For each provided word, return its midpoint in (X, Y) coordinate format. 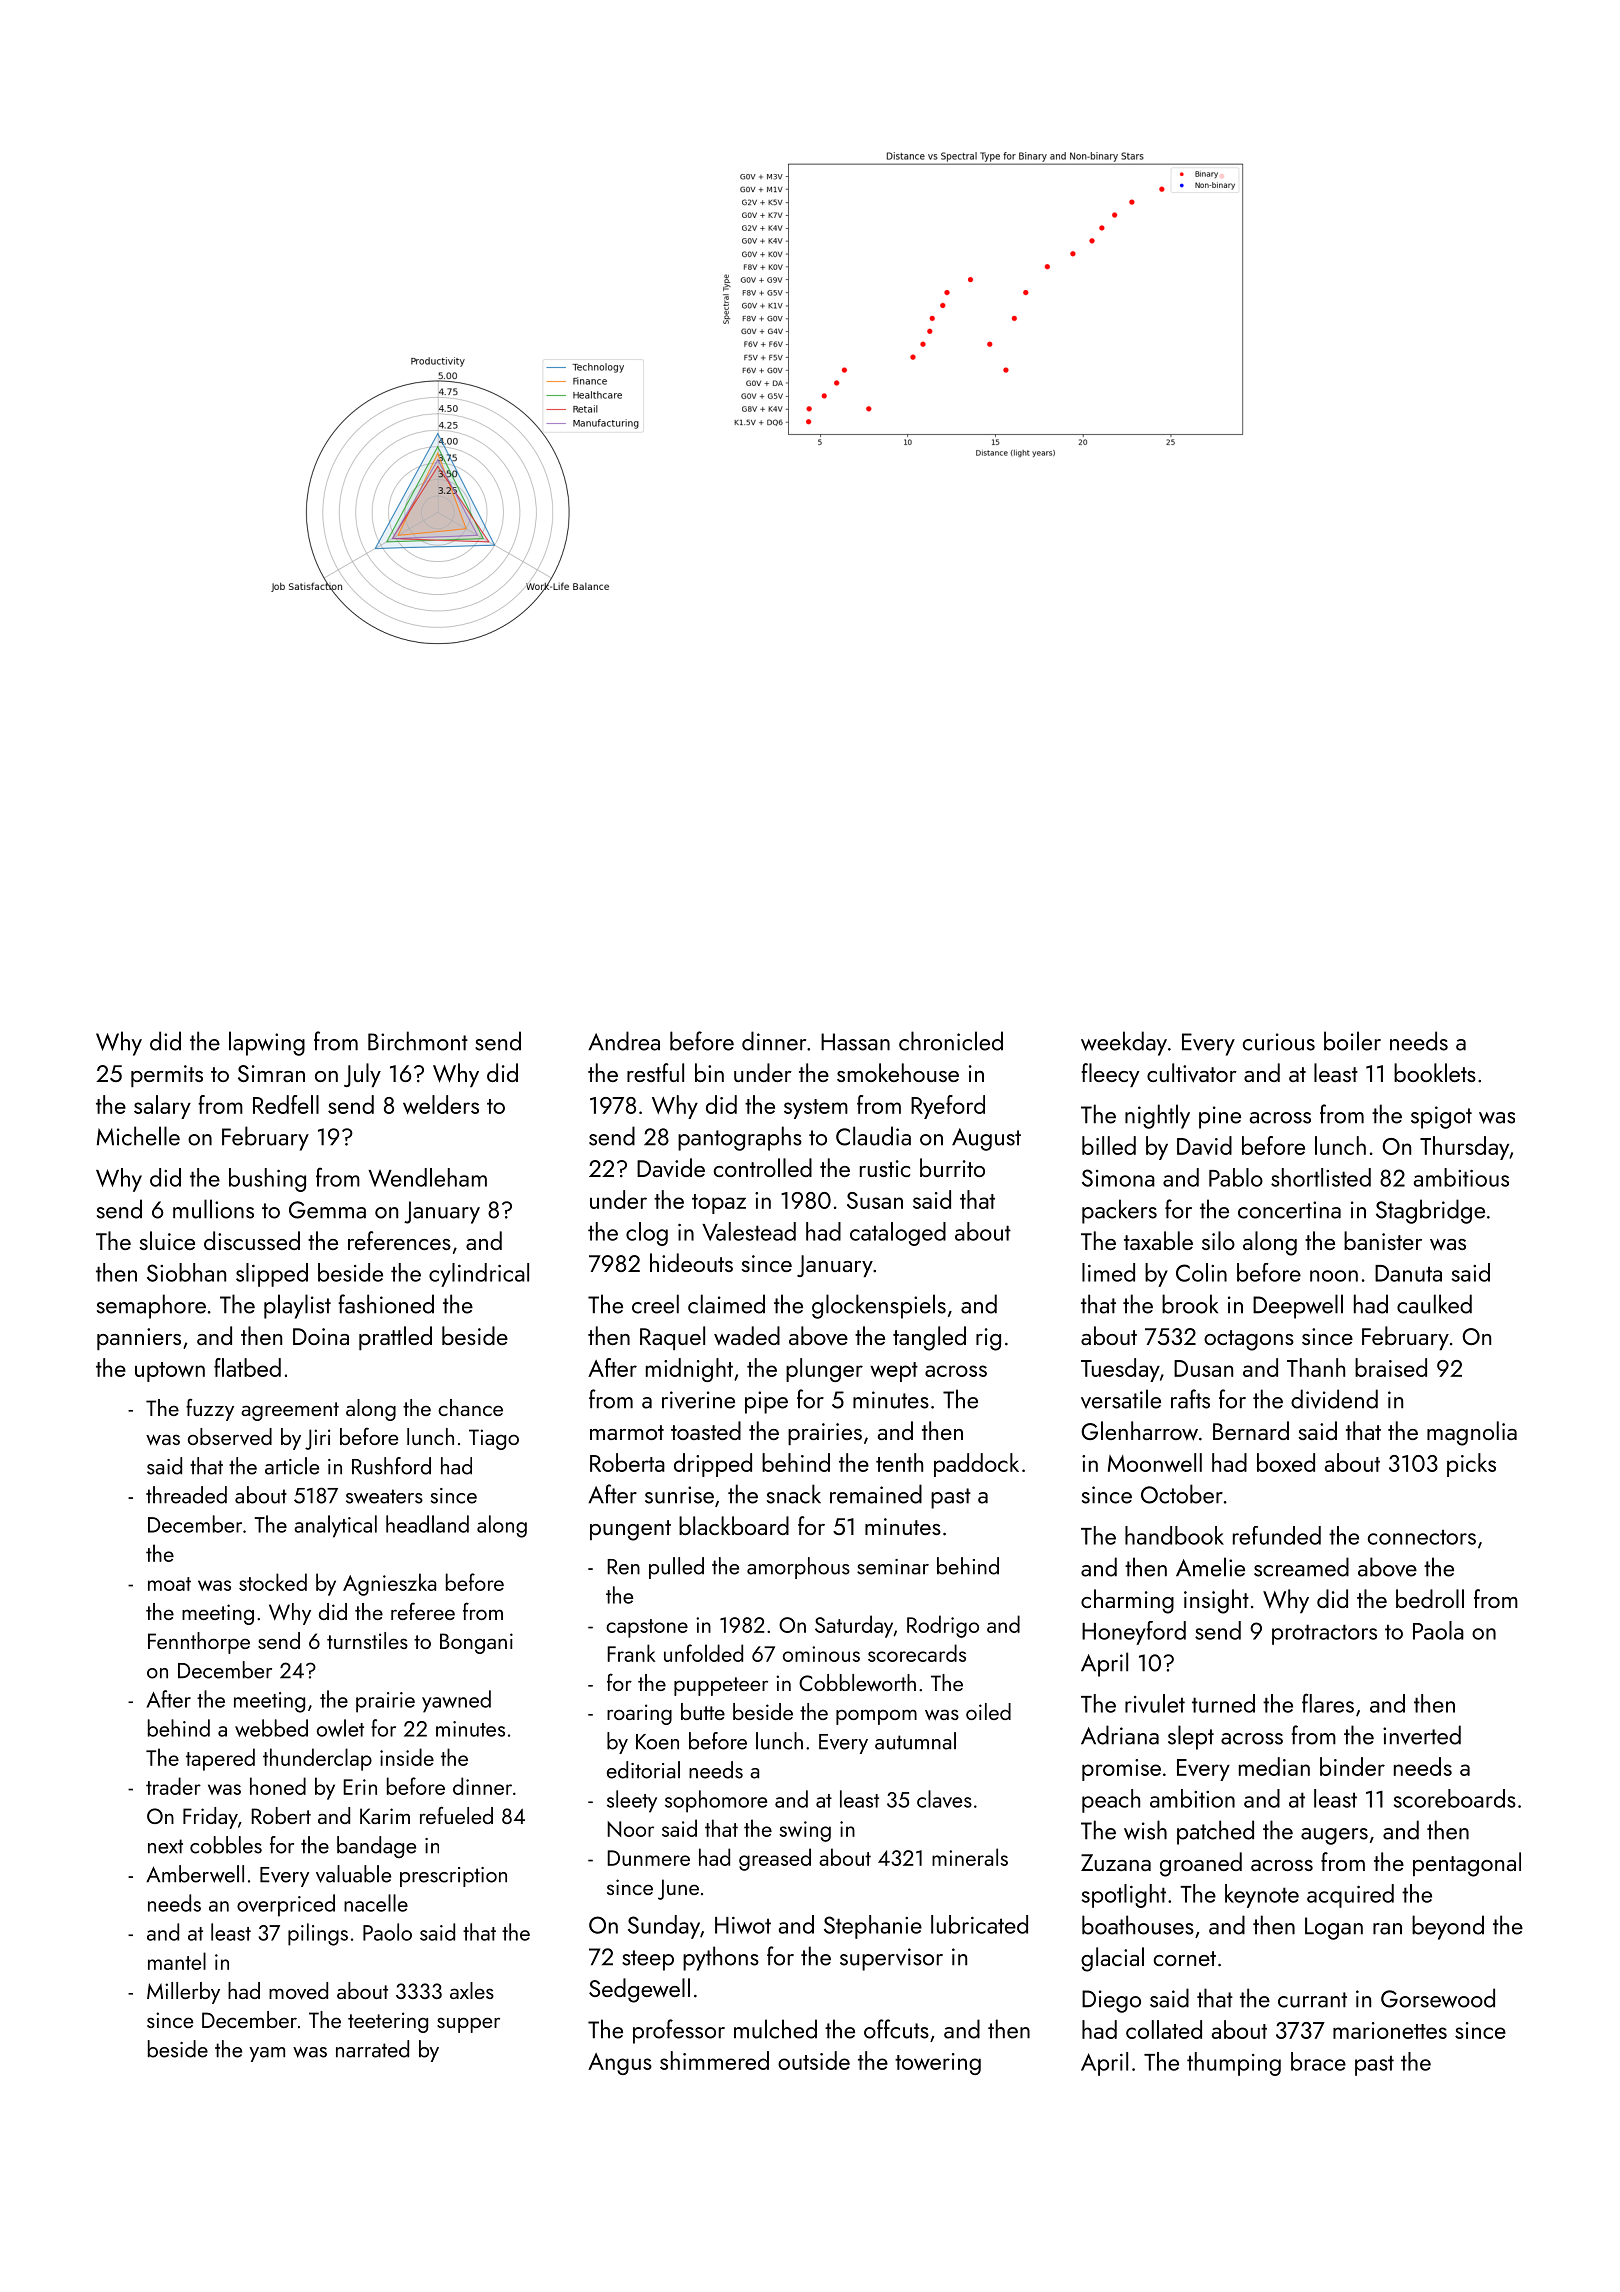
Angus (620, 2064)
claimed (726, 1304)
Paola (1438, 1630)
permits (167, 1076)
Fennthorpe (199, 1643)
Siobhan (186, 1272)
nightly (1157, 1116)
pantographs (740, 1138)
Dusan (1203, 1368)
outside (814, 2060)
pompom (876, 1717)
